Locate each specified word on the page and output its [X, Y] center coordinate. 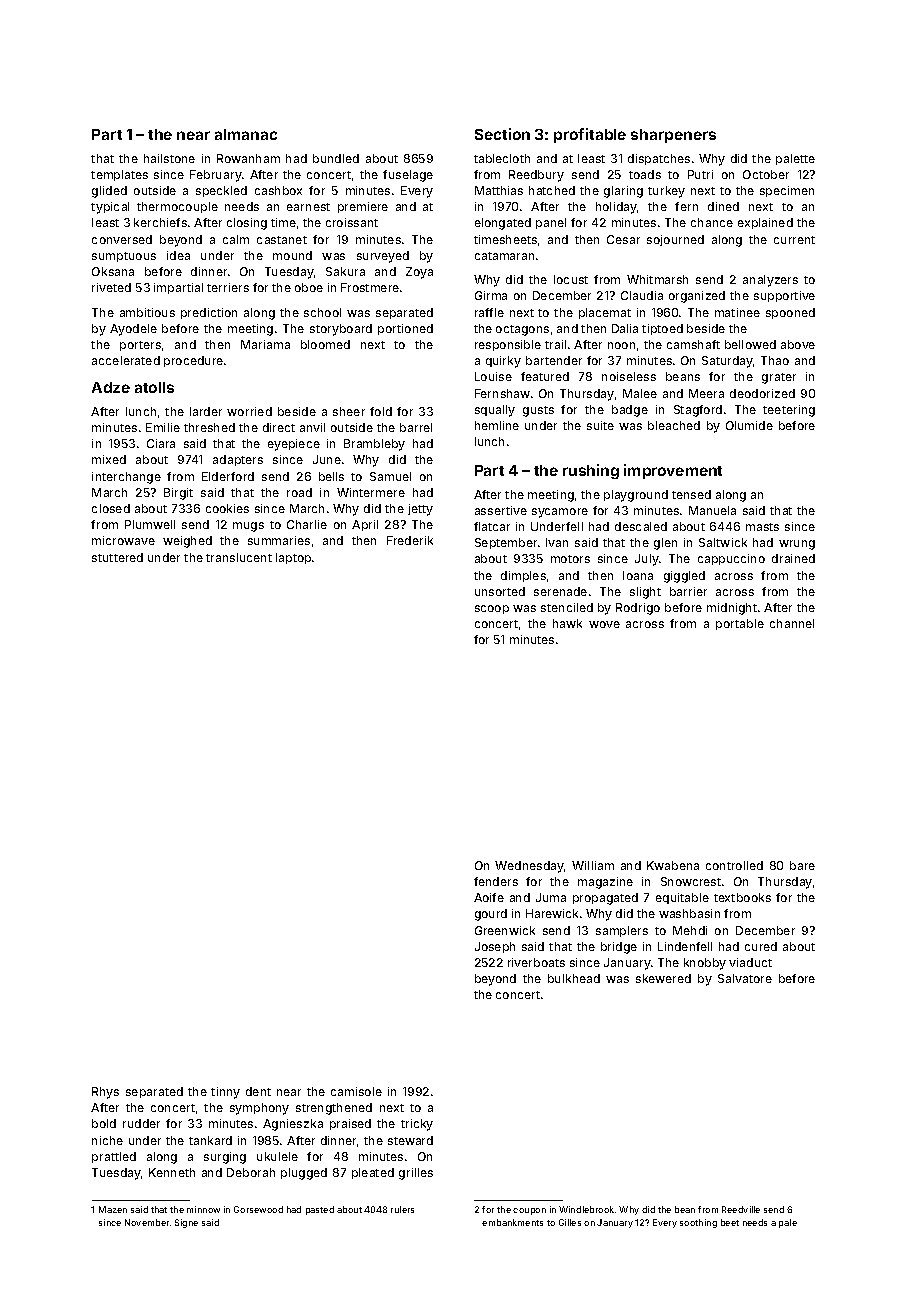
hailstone [169, 158]
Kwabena [673, 865]
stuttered [117, 557]
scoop [492, 609]
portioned [405, 329]
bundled [336, 158]
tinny [225, 1093]
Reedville [741, 1209]
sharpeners [673, 136]
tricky [417, 1125]
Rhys [105, 1093]
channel [792, 623]
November [147, 1222]
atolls [154, 387]
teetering [789, 411]
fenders [496, 881]
